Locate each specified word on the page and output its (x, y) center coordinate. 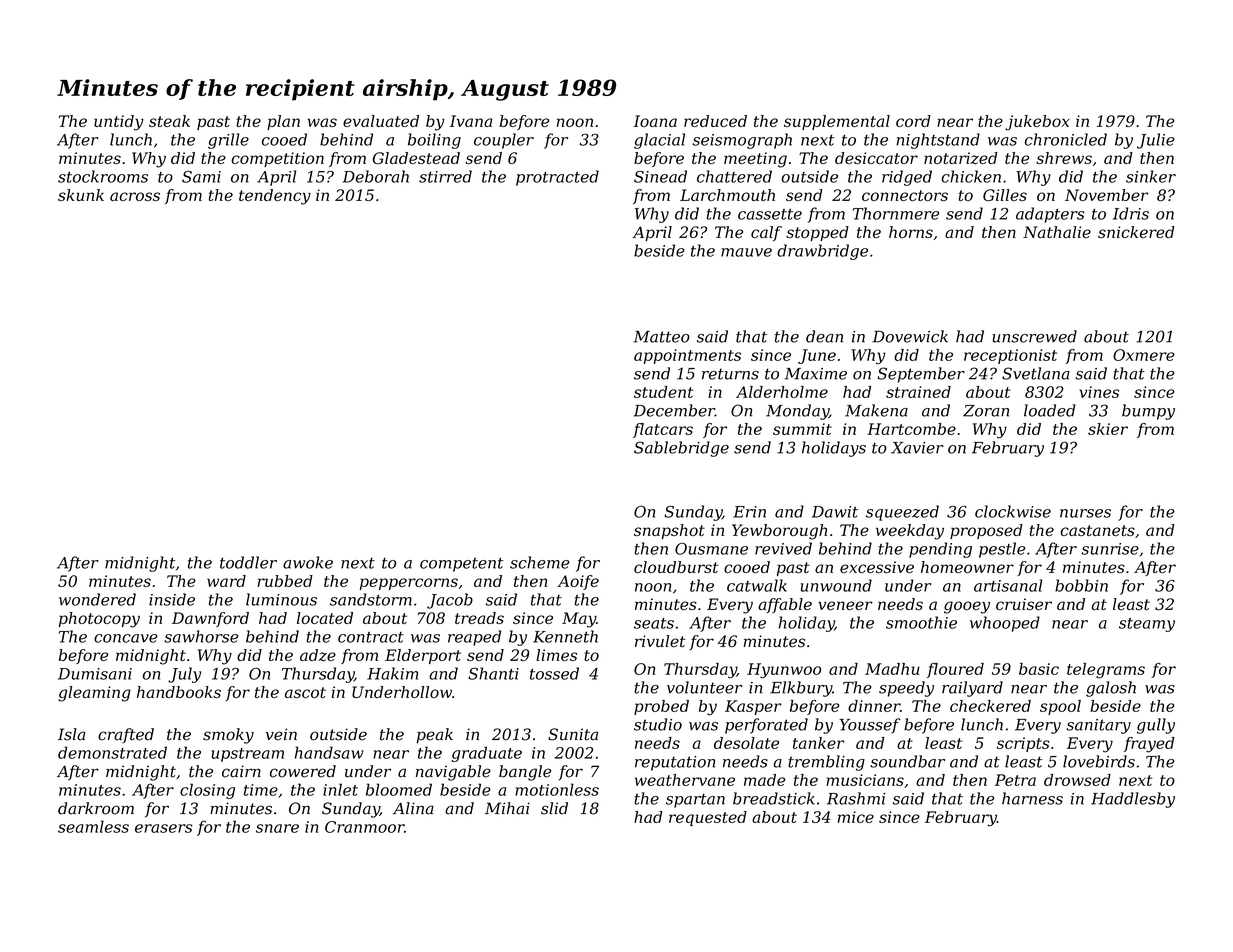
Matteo (661, 337)
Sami (201, 177)
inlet (340, 789)
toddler (248, 562)
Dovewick (910, 336)
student (663, 392)
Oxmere (1144, 355)
